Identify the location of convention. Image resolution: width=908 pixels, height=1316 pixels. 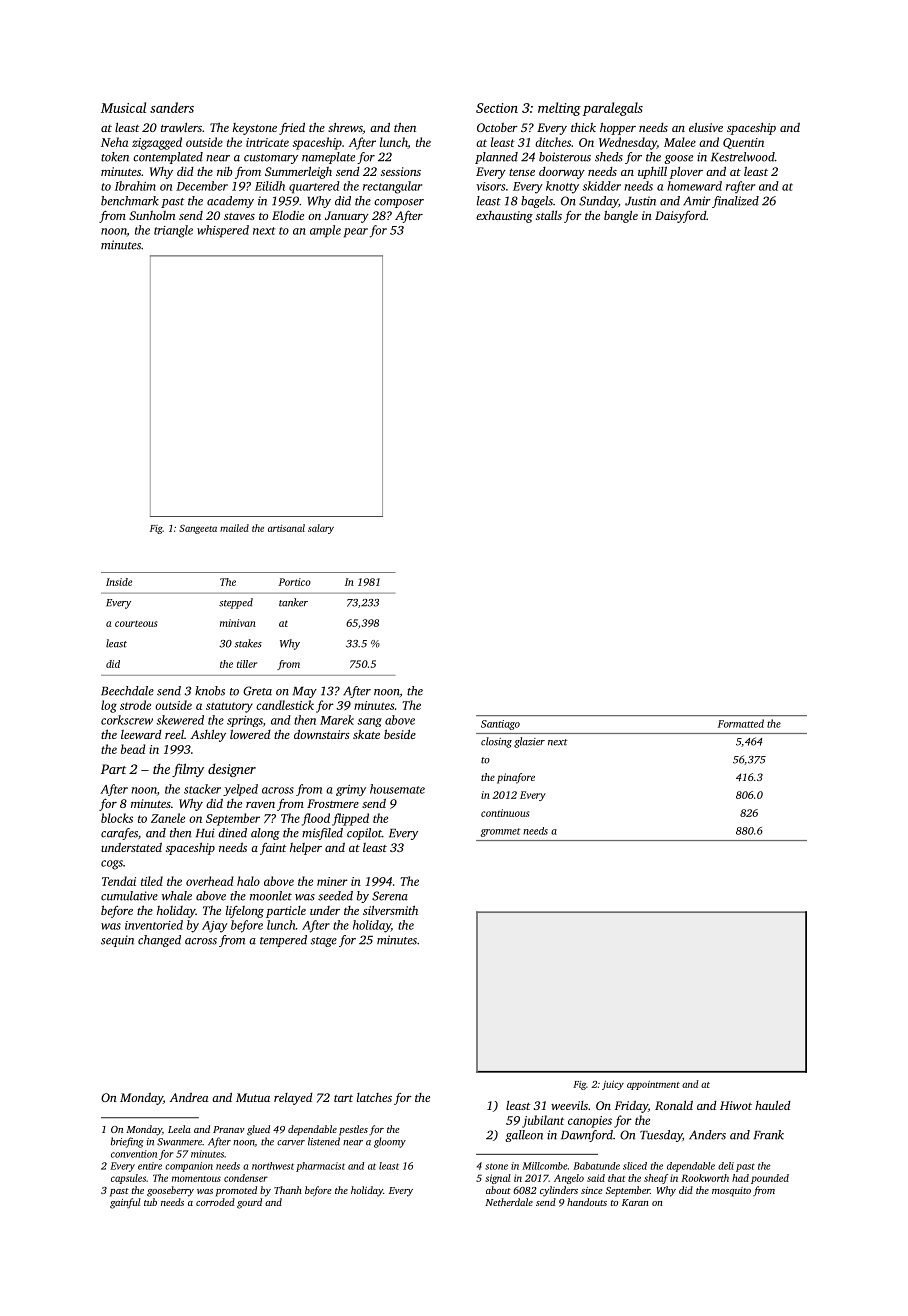
(134, 1154).
